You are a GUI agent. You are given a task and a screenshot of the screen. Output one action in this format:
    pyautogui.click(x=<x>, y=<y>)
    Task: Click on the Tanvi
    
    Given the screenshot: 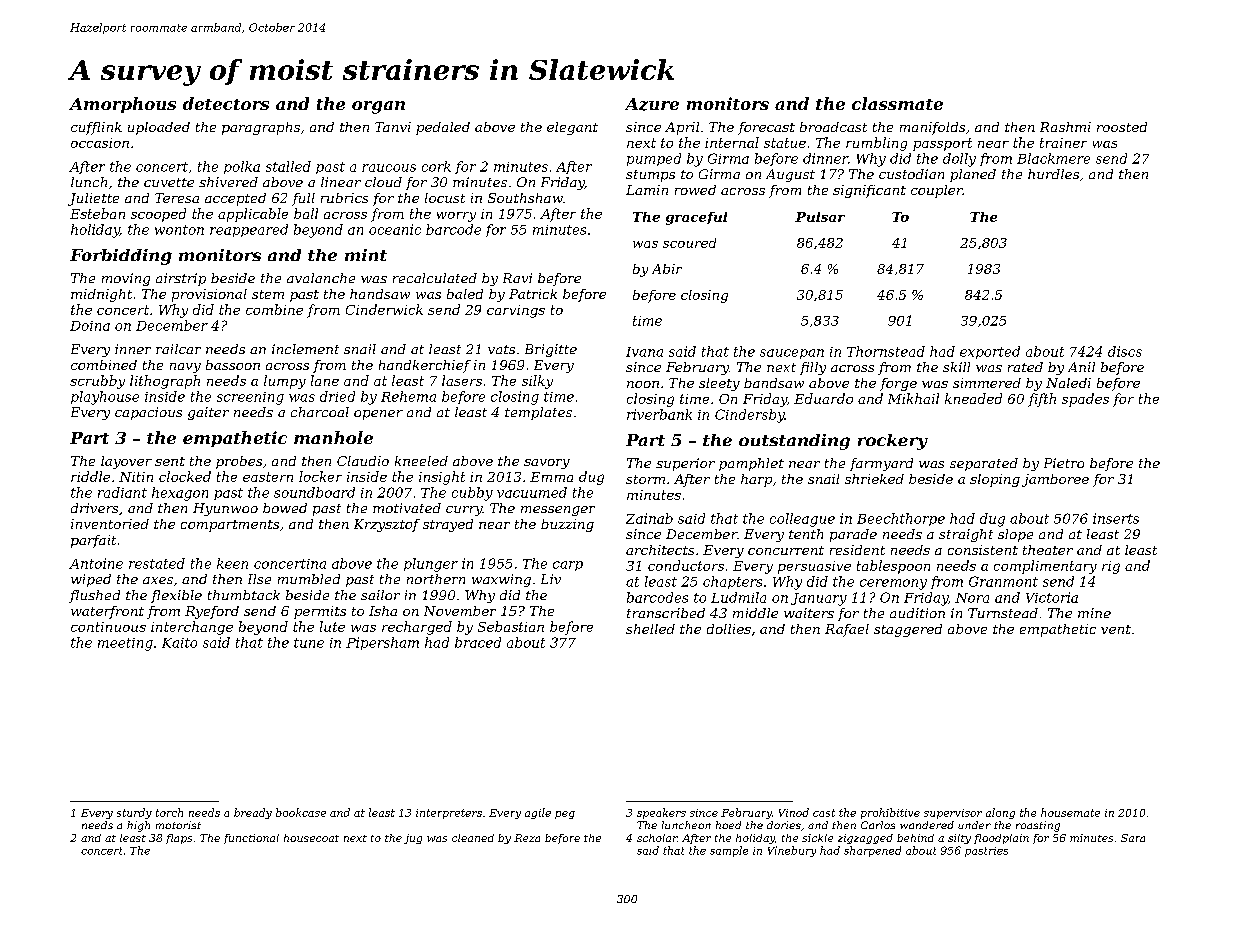 What is the action you would take?
    pyautogui.click(x=393, y=127)
